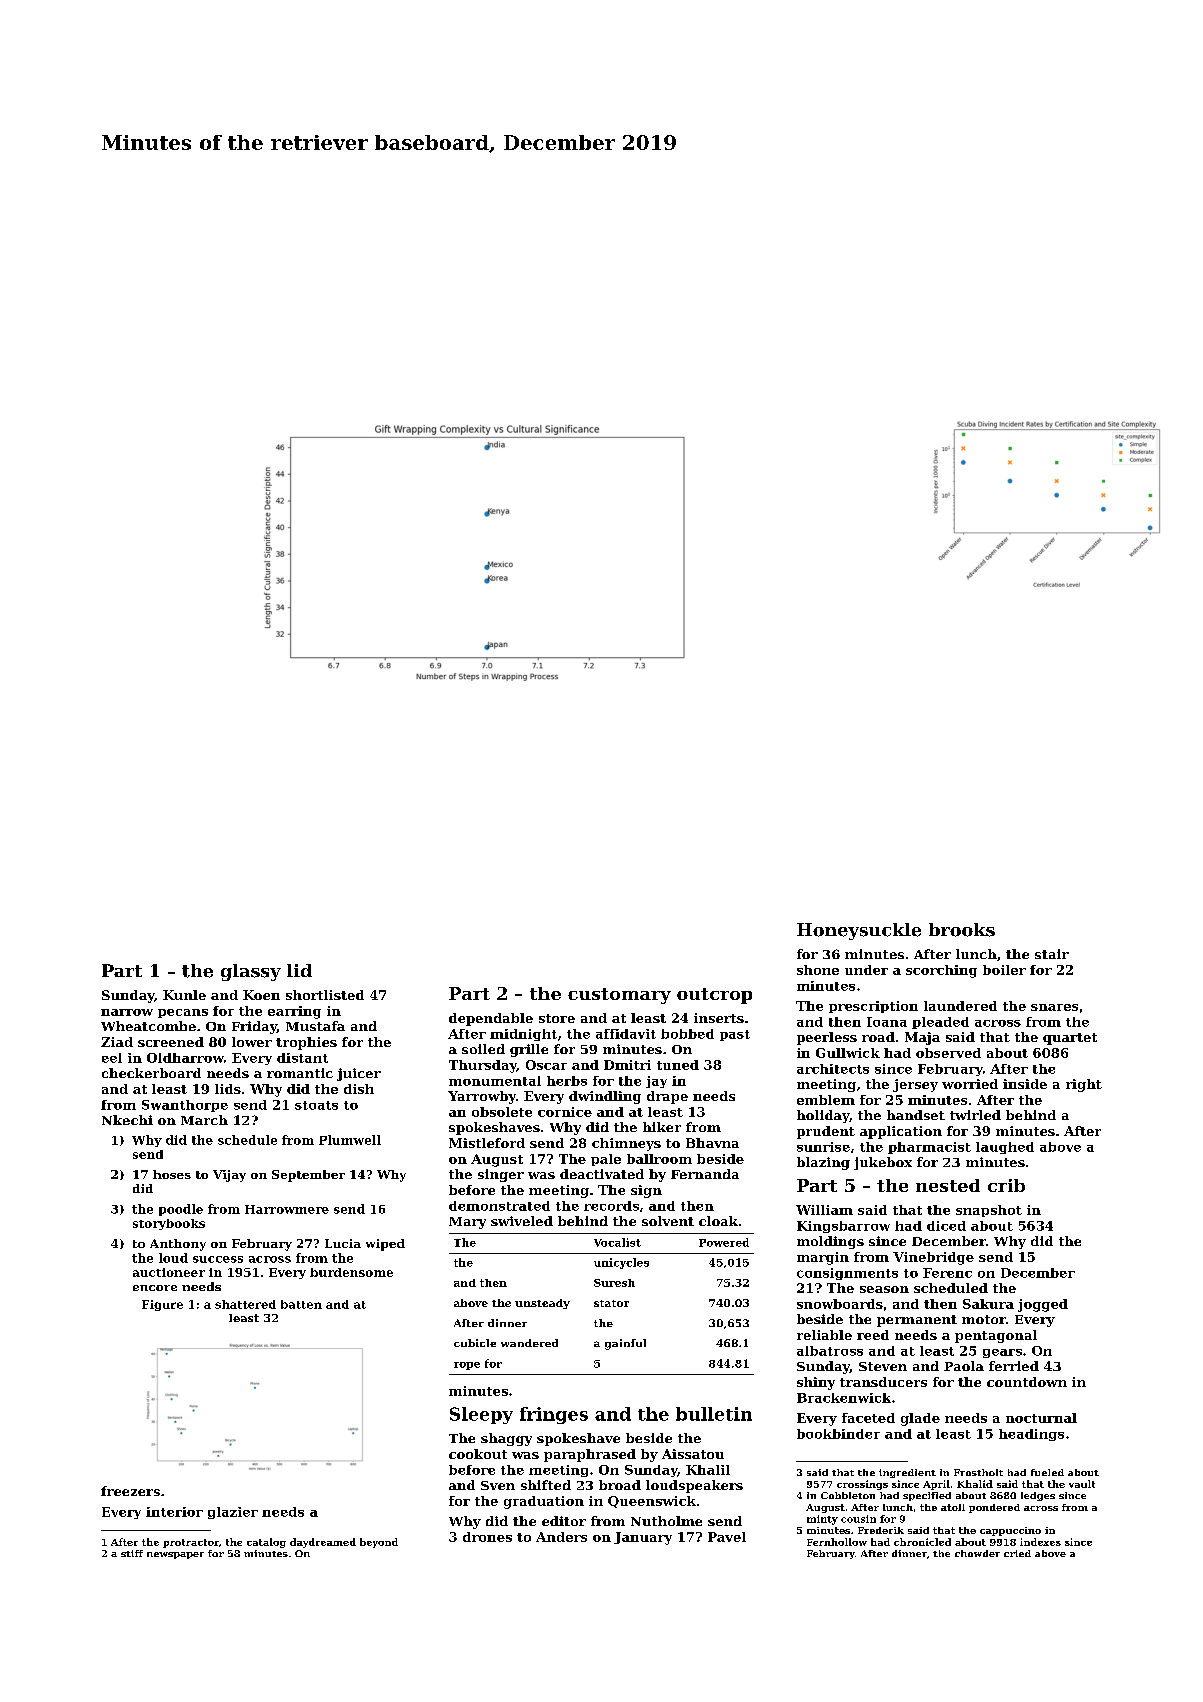  I want to click on Yarrowby, so click(482, 1097).
